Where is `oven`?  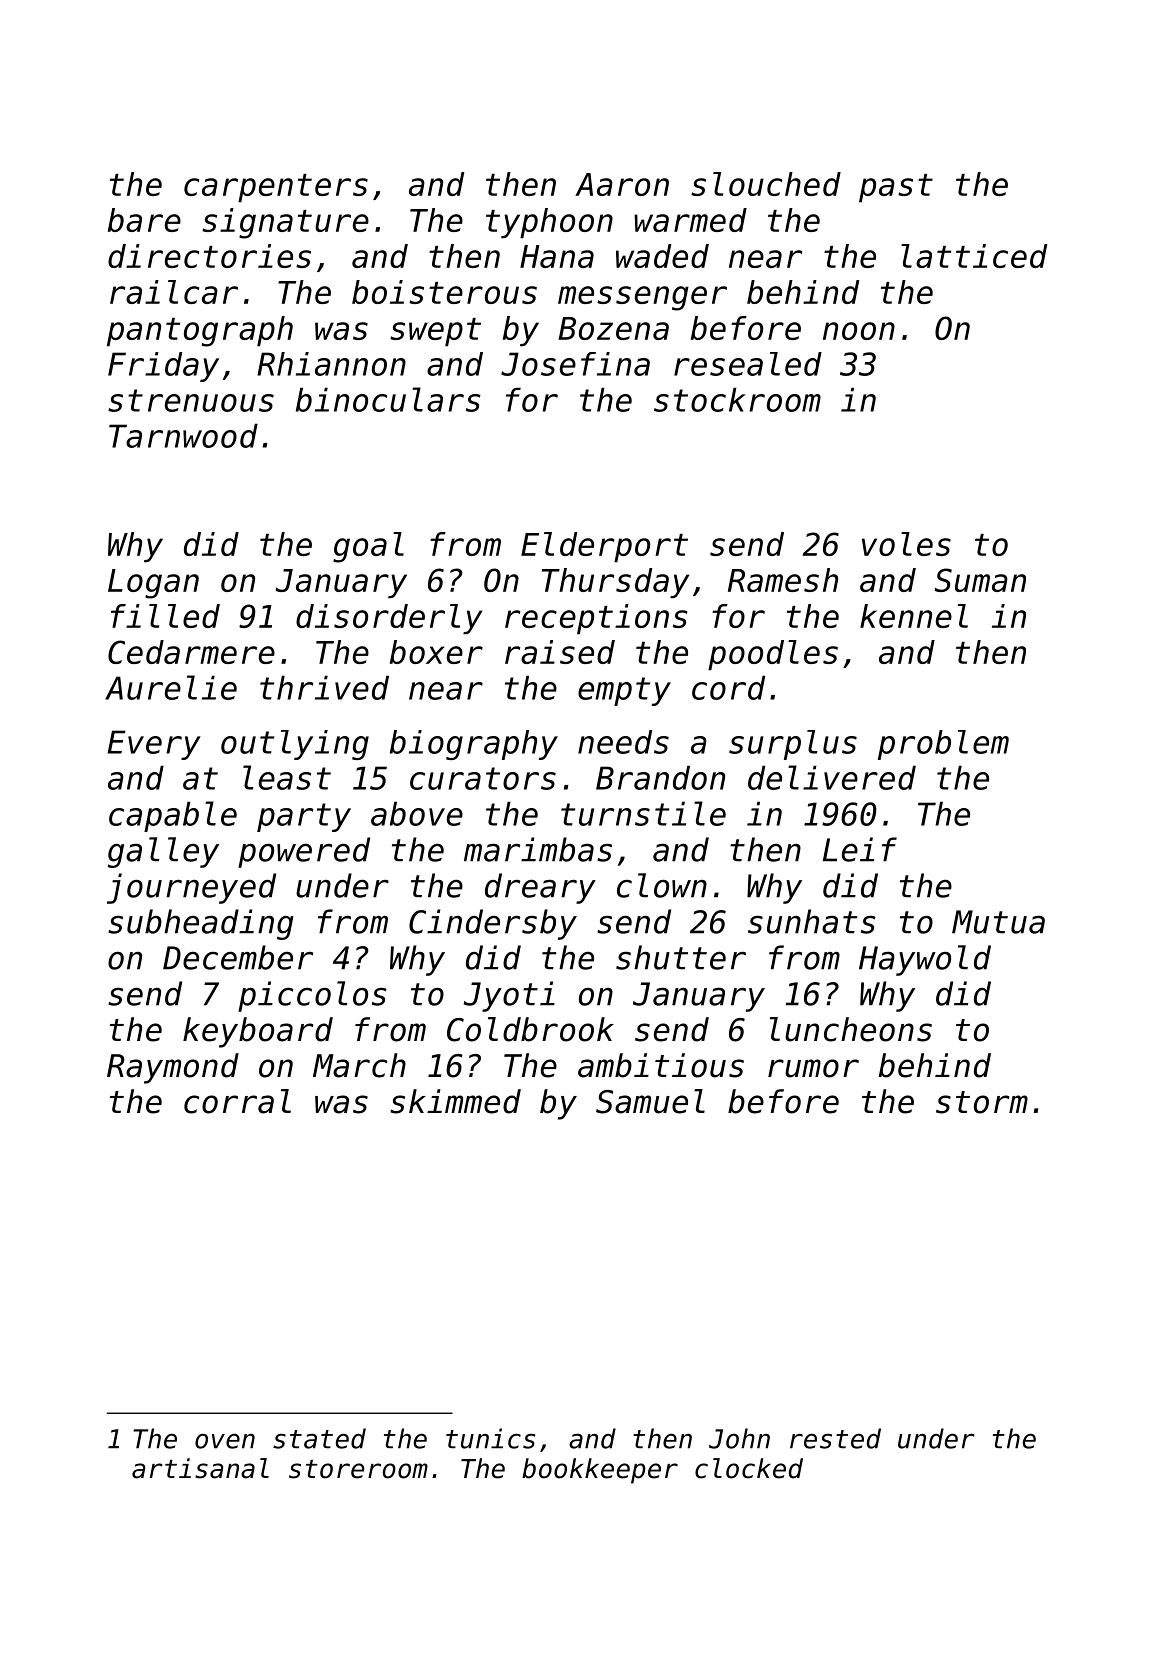
oven is located at coordinates (225, 1441).
